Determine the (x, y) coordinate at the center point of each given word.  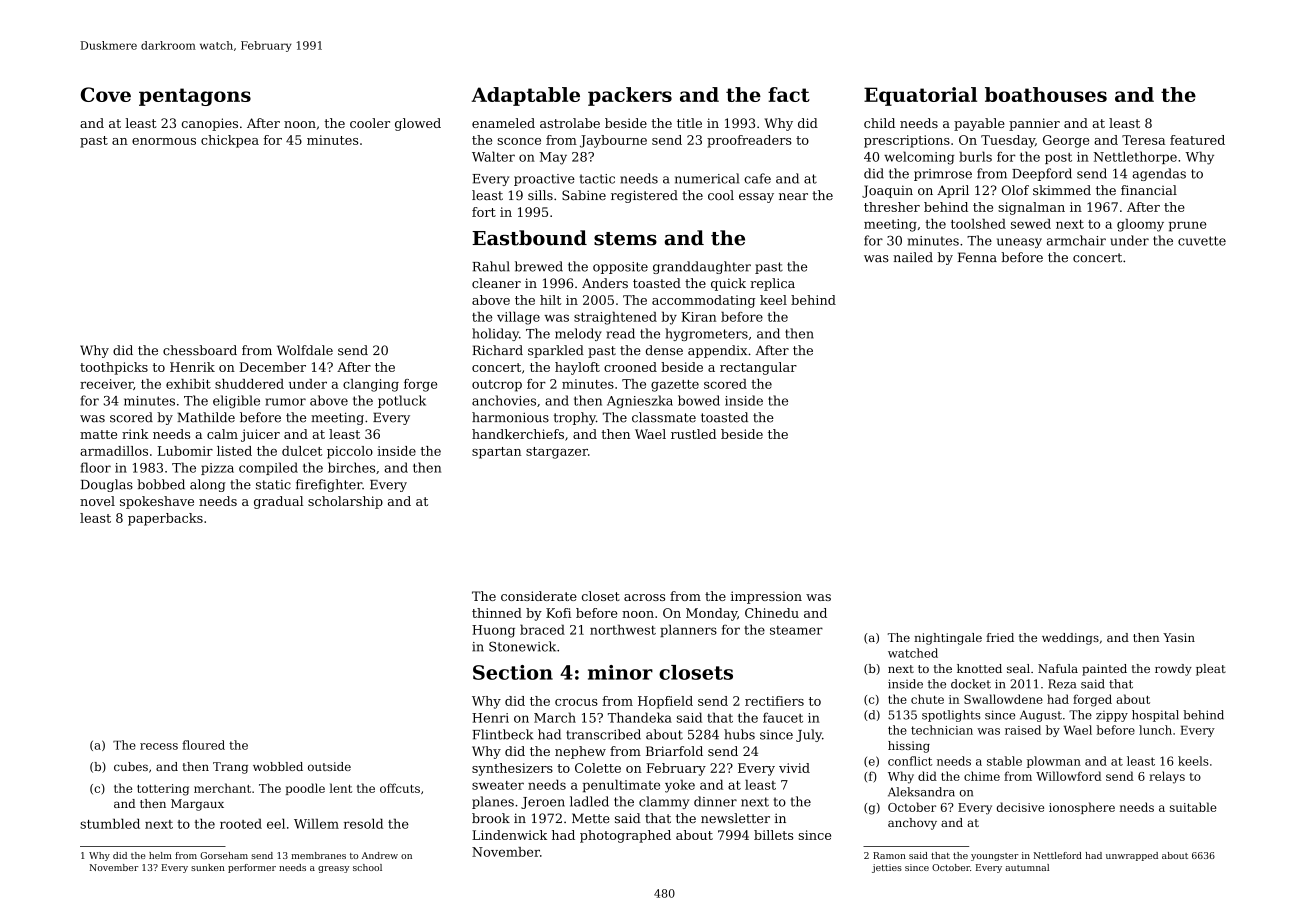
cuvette (1202, 241)
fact (789, 94)
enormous (164, 141)
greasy (333, 869)
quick (728, 284)
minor (620, 672)
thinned (497, 613)
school (367, 867)
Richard (497, 350)
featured (1197, 140)
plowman (1054, 762)
